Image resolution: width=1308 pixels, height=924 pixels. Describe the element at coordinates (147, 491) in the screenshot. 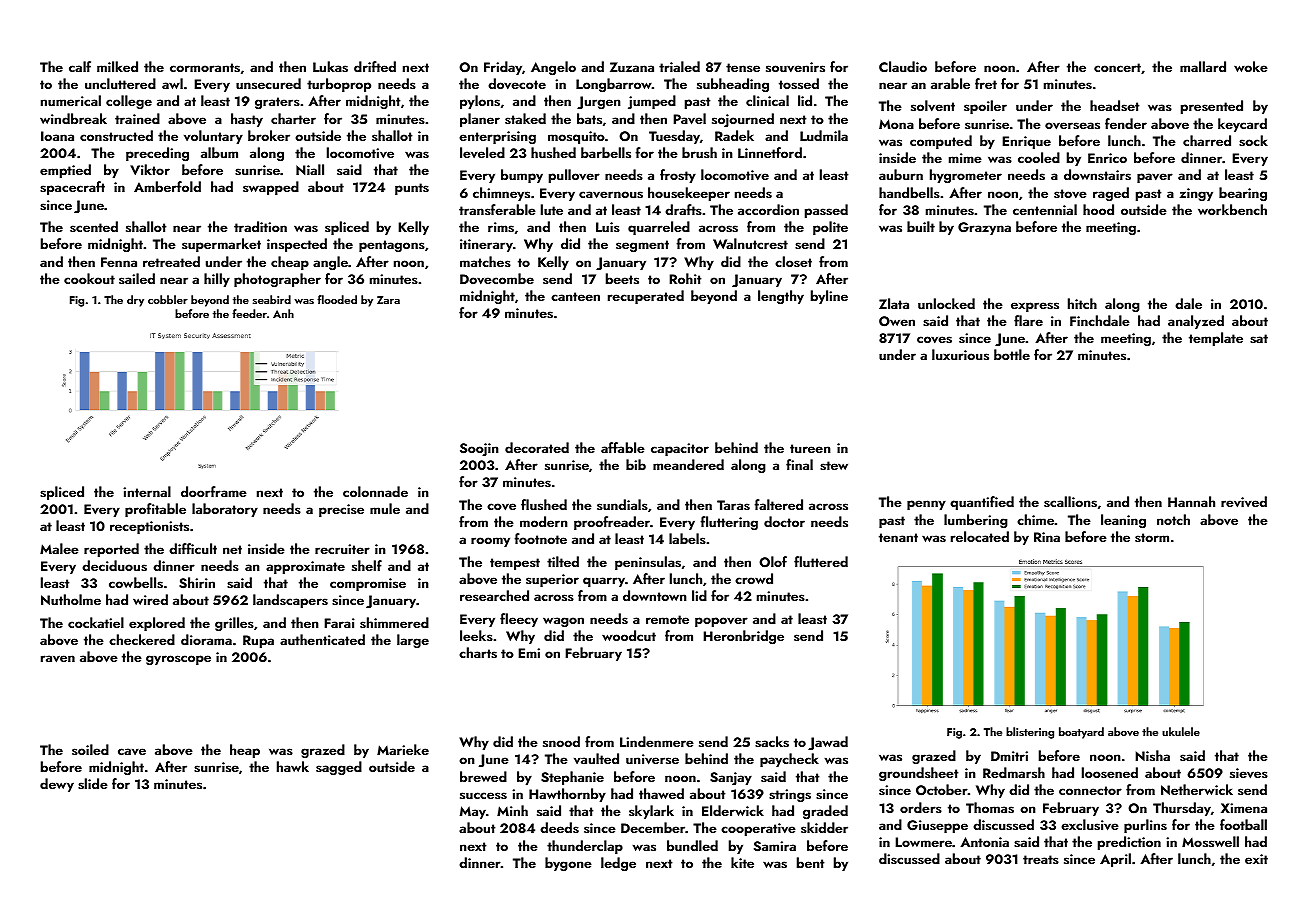

I see `internal` at that location.
